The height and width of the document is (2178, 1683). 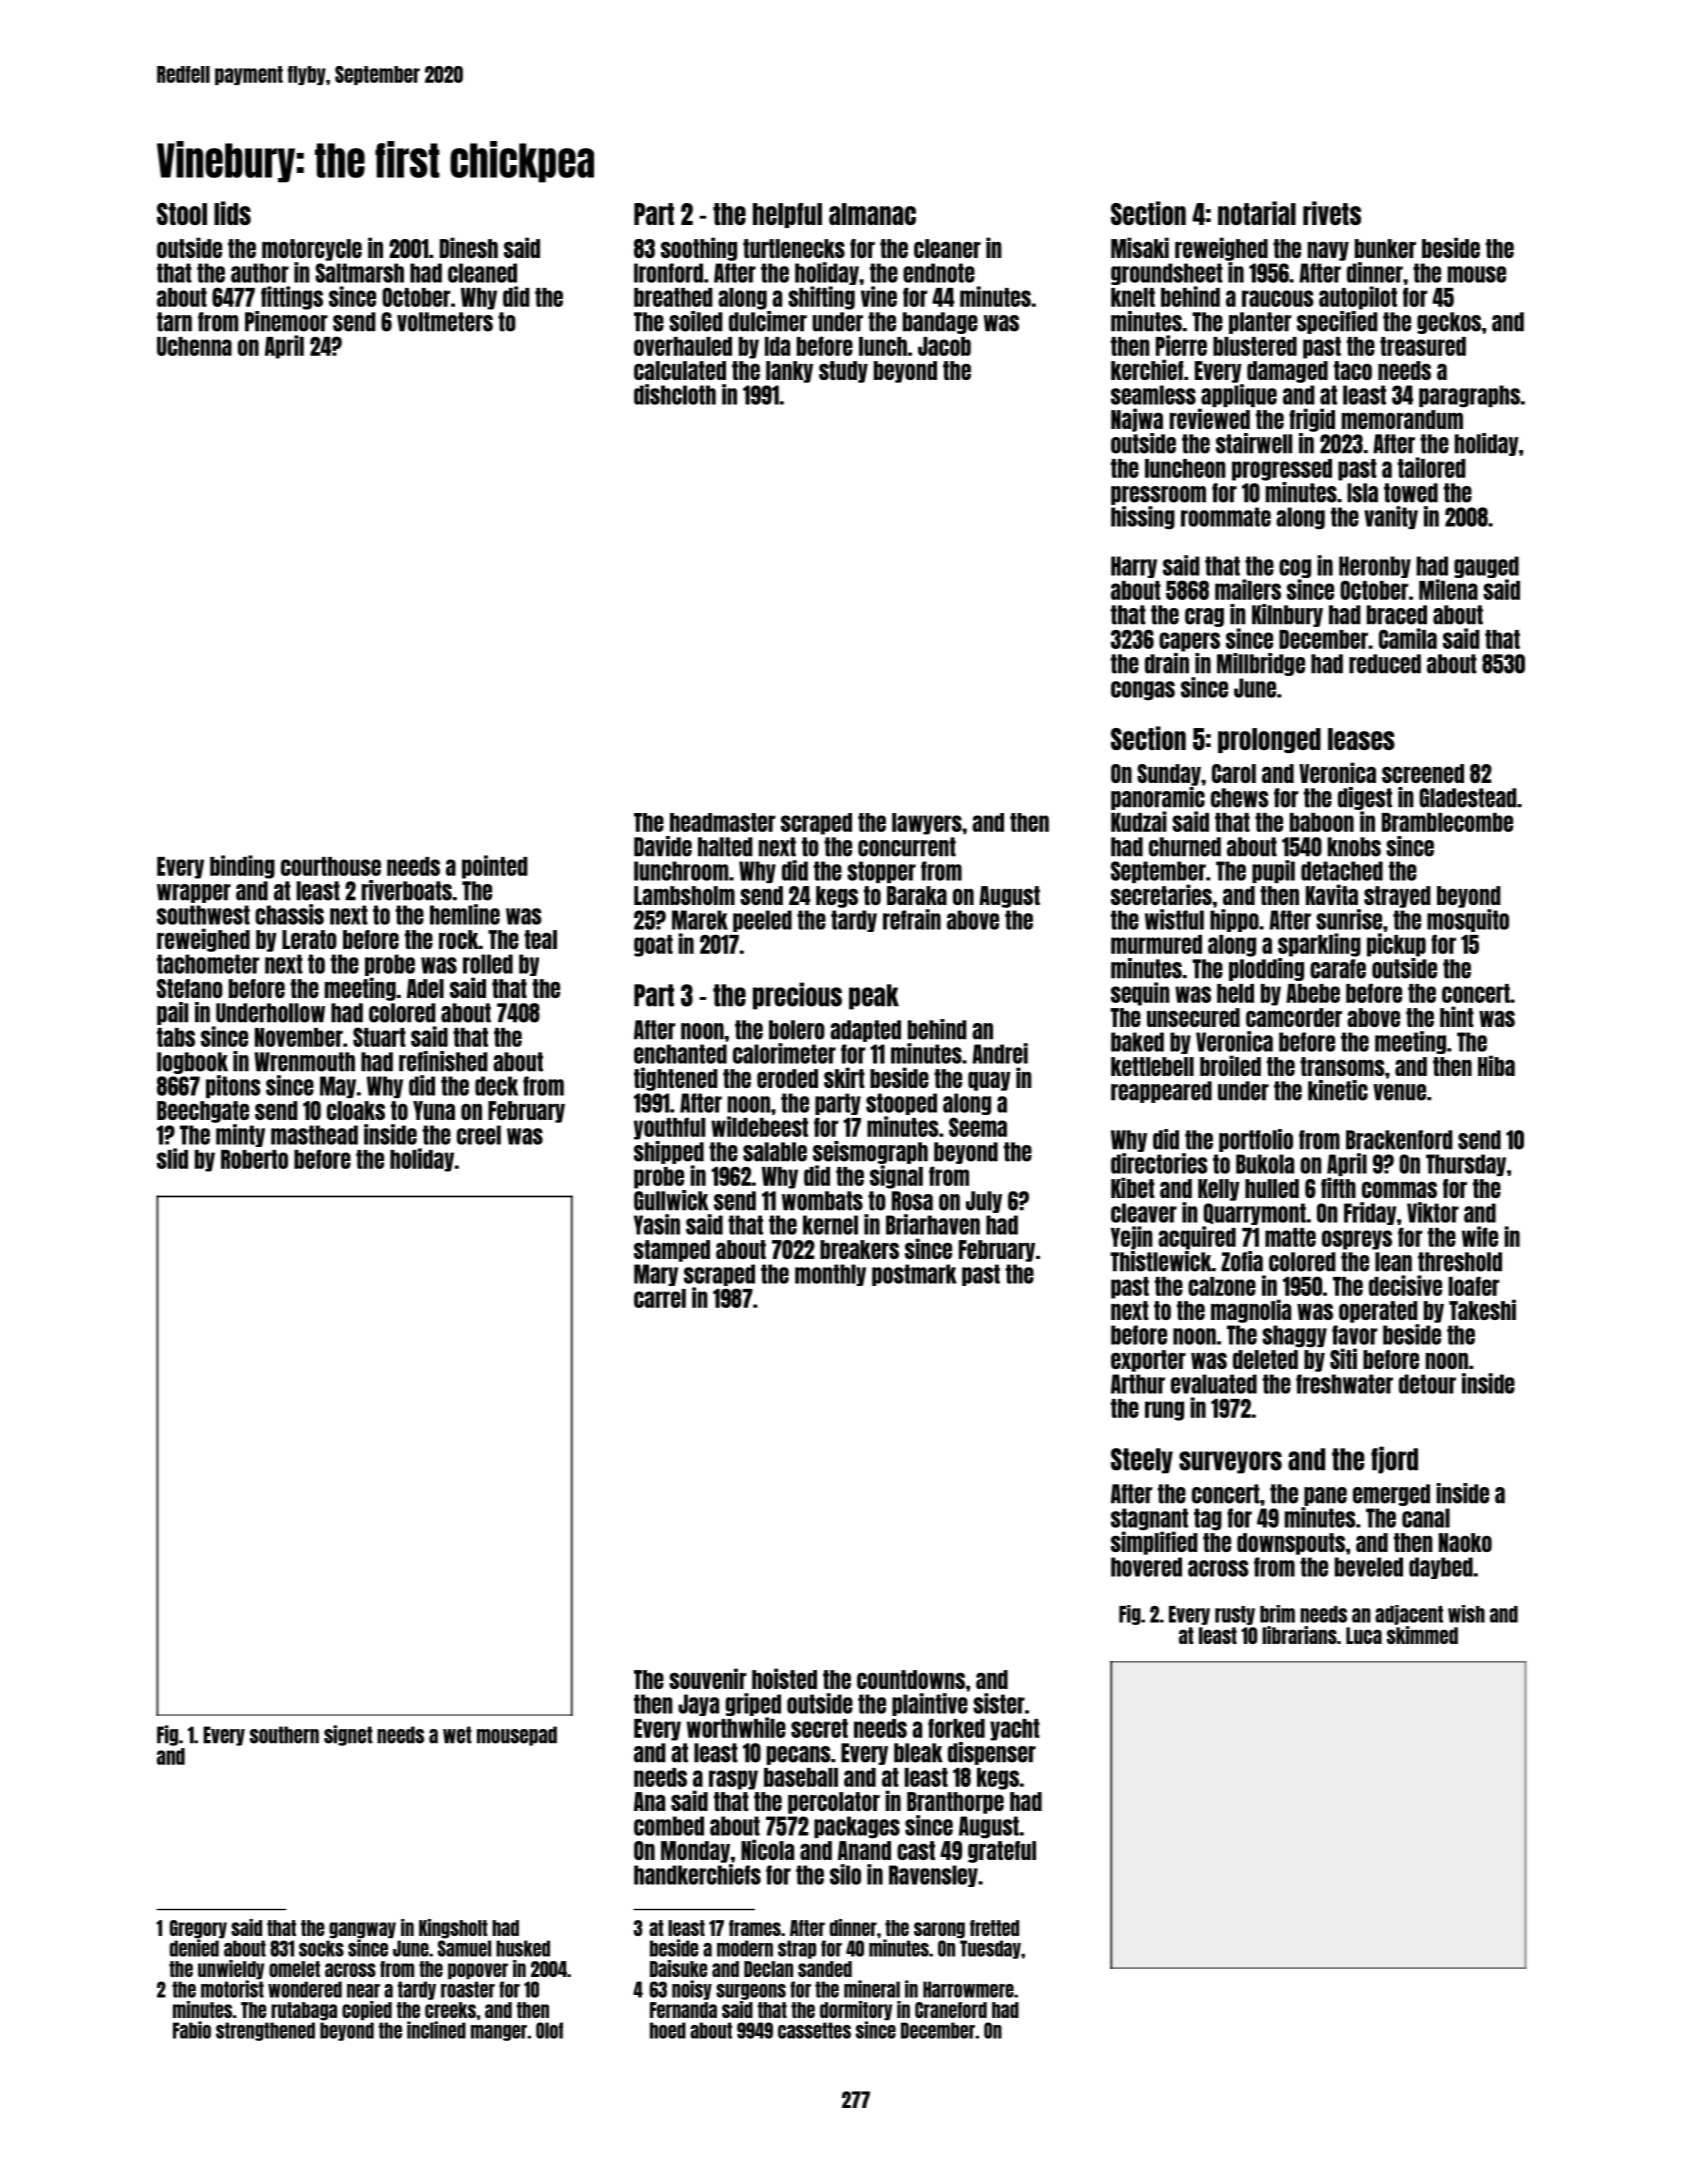 What do you see at coordinates (192, 2030) in the document?
I see `Fabio` at bounding box center [192, 2030].
